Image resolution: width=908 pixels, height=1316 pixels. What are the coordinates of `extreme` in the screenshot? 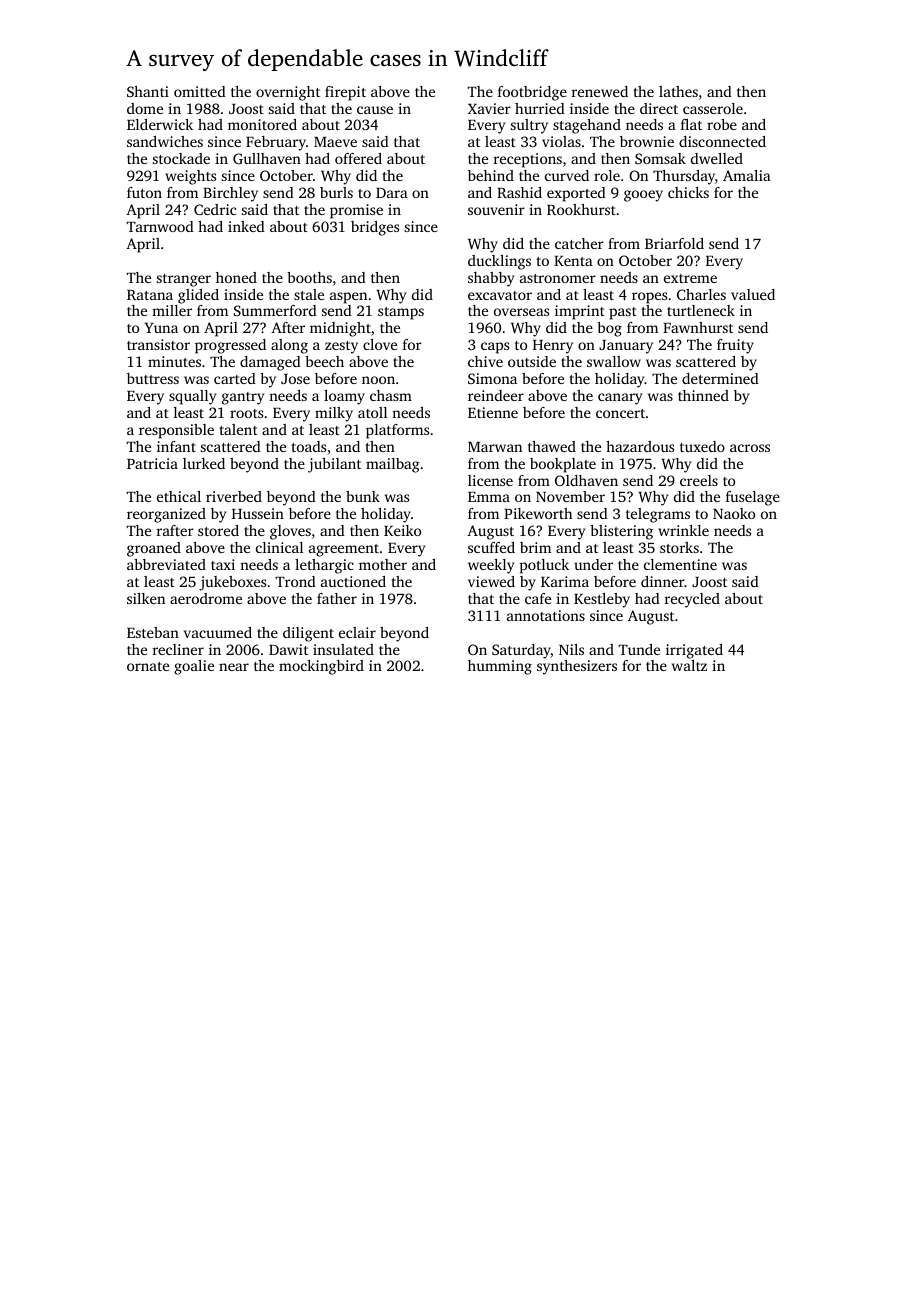 It's located at (690, 278).
